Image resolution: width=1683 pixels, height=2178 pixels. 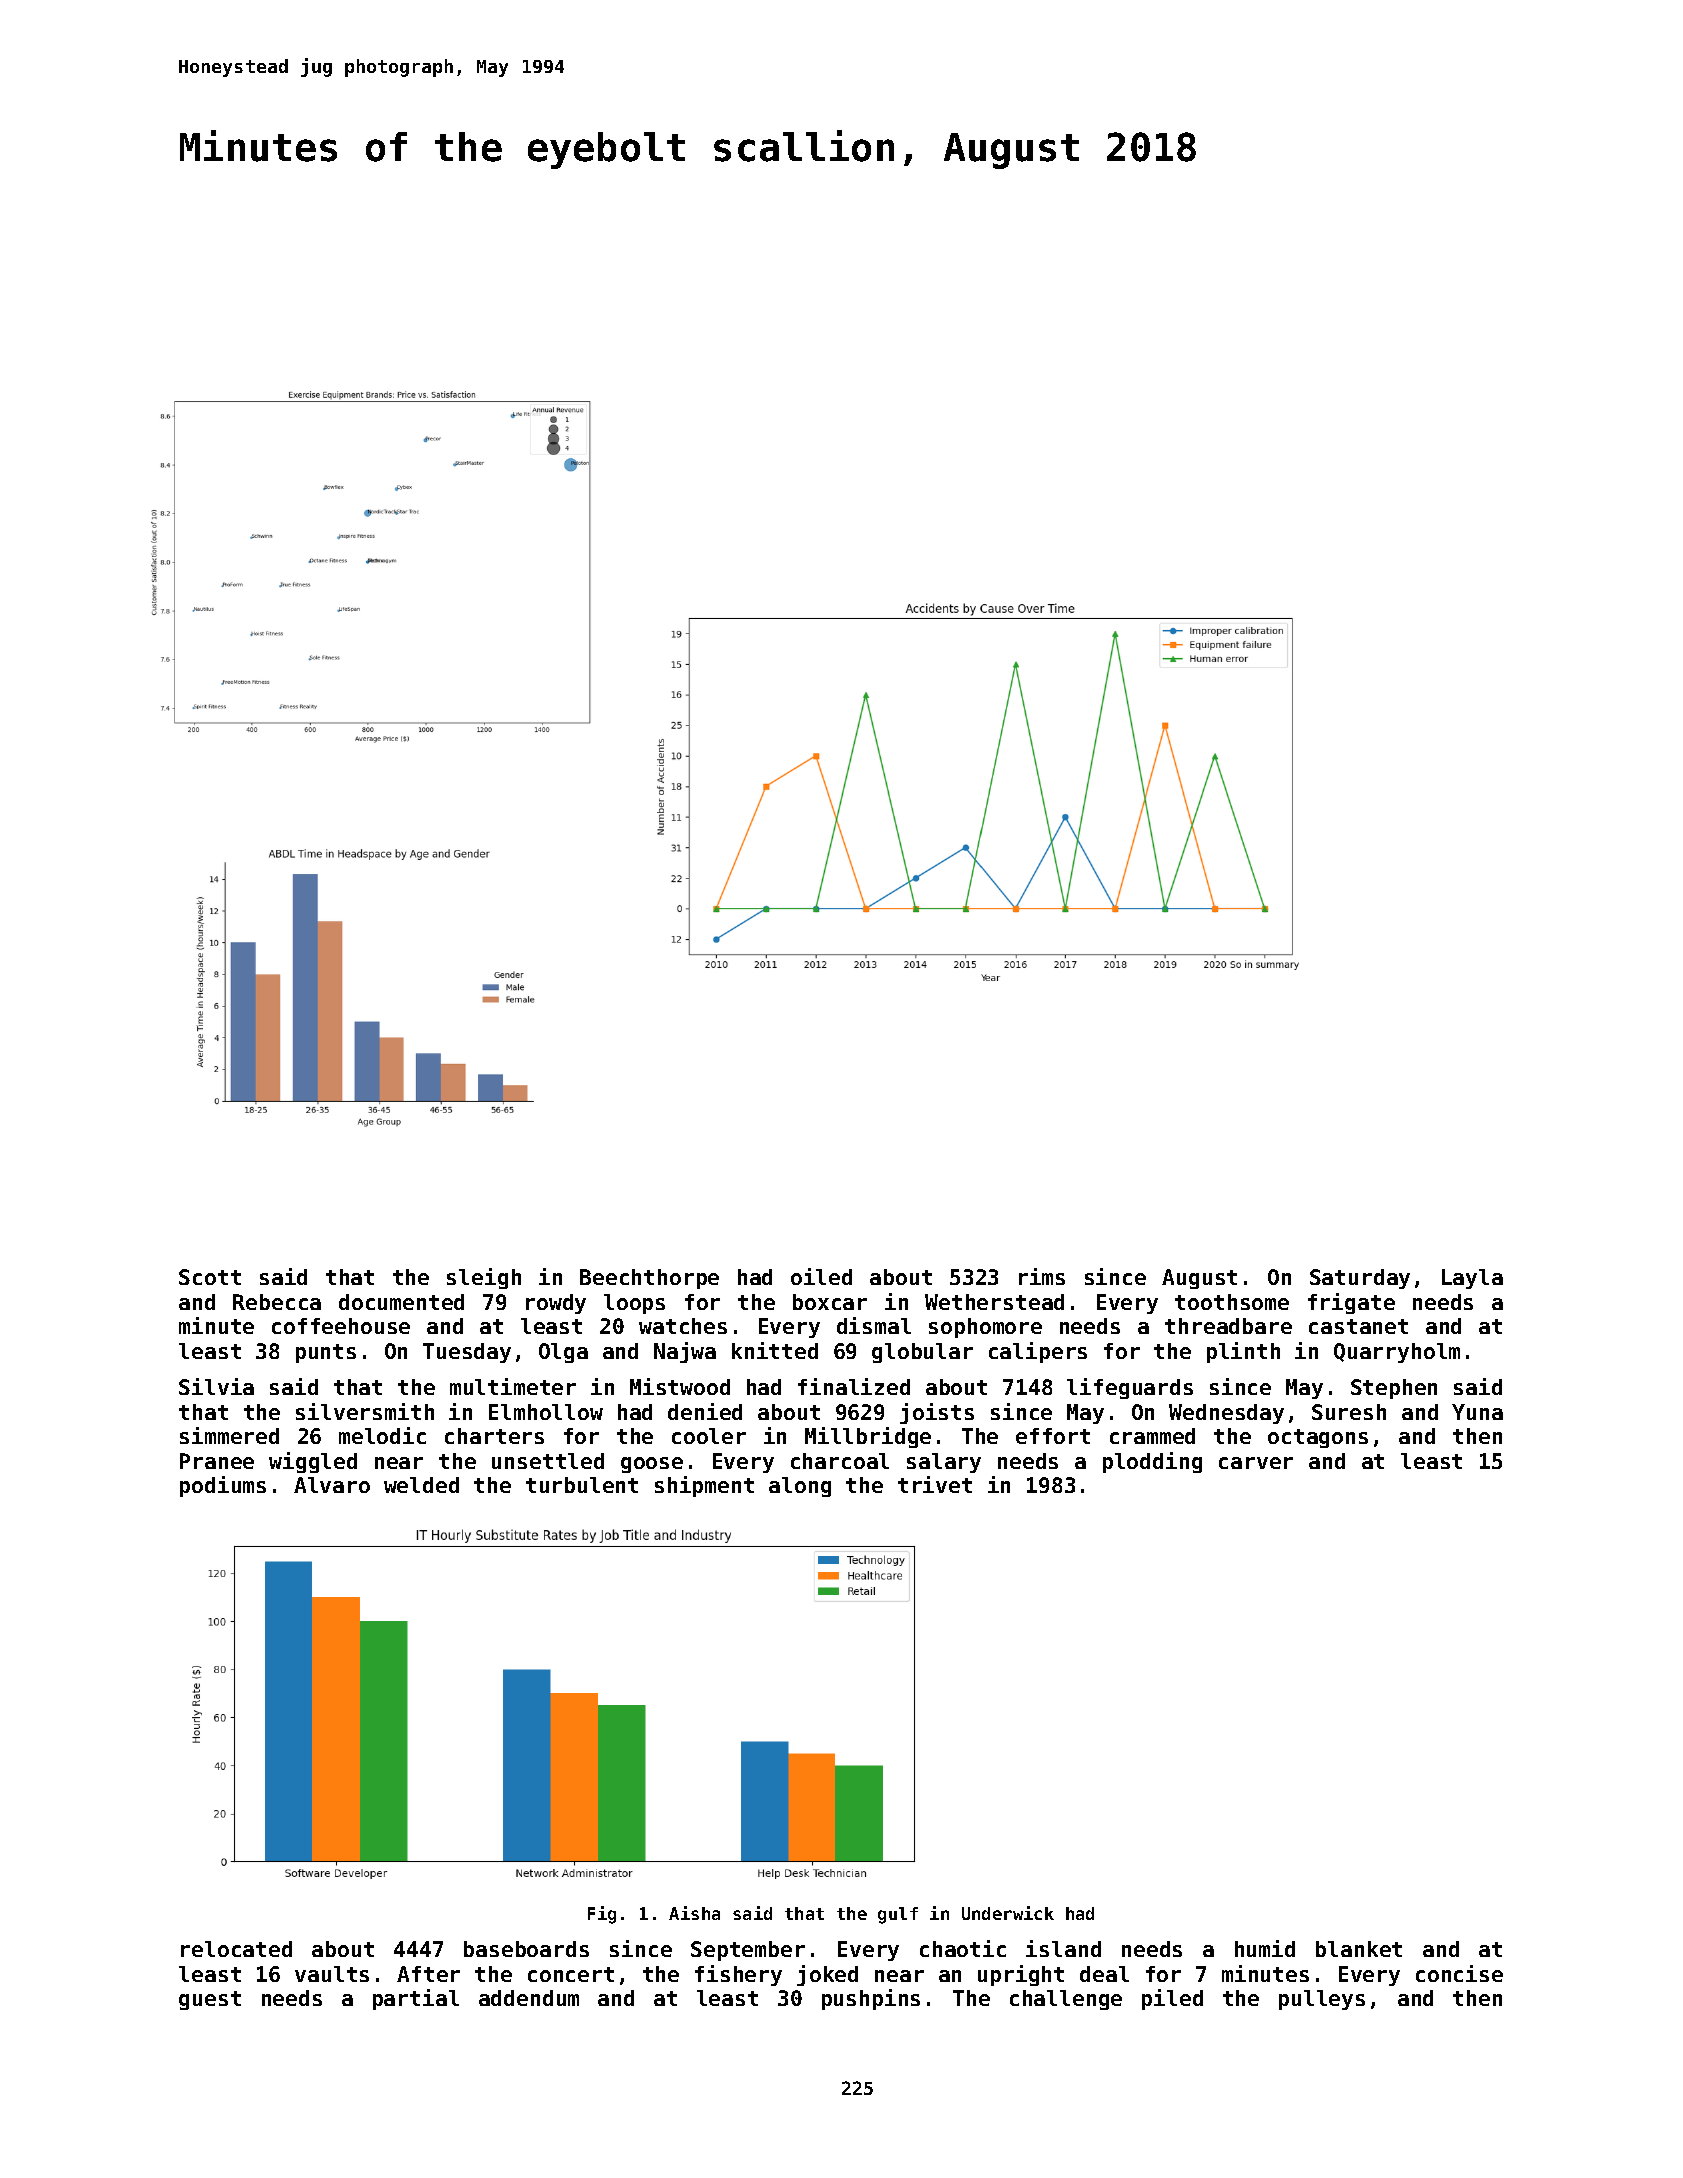 I want to click on plodding, so click(x=1152, y=1462).
